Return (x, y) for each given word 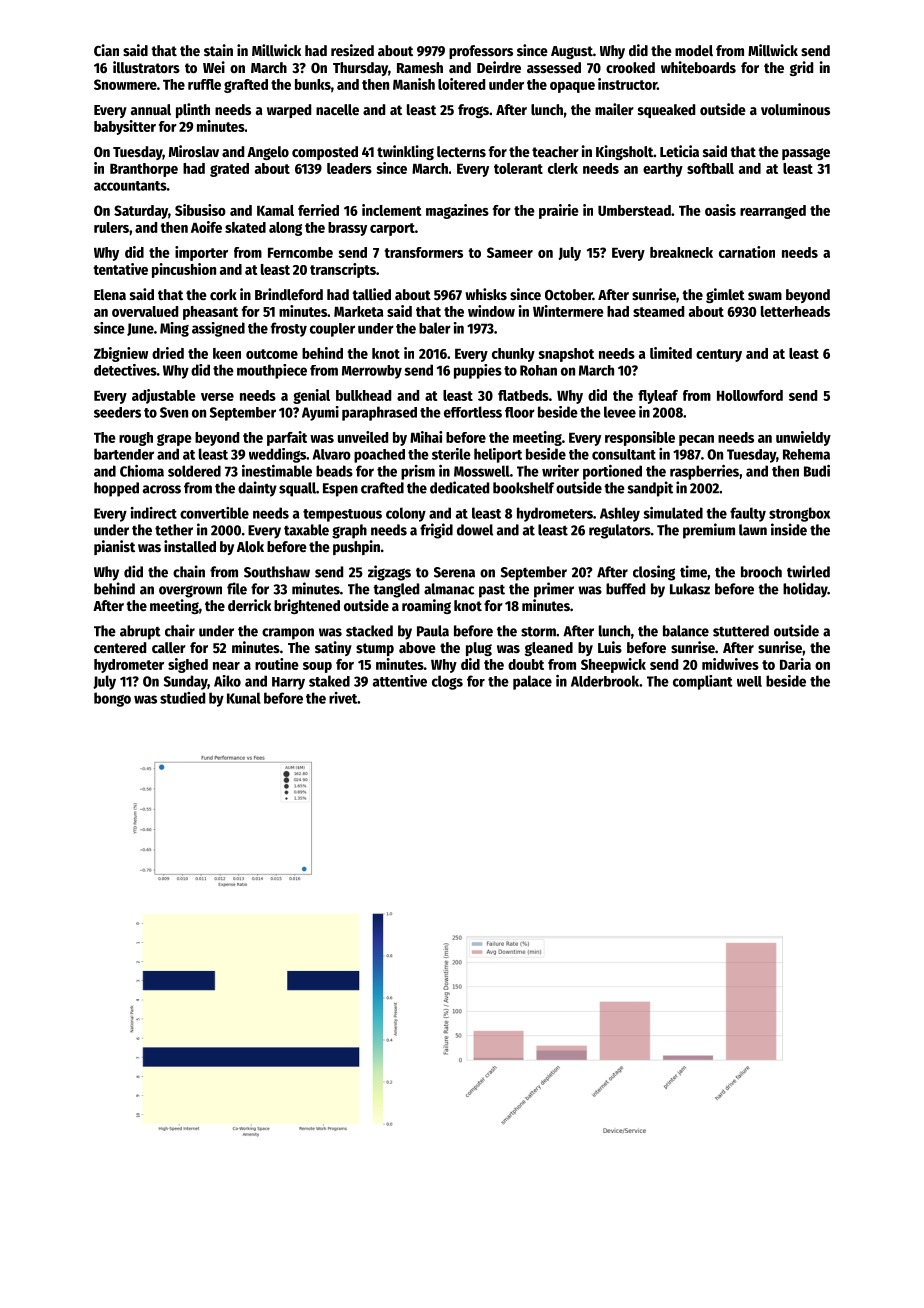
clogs (447, 682)
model (694, 50)
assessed (554, 67)
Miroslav (194, 151)
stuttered (741, 631)
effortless (473, 412)
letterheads (795, 311)
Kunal (244, 698)
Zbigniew (121, 354)
